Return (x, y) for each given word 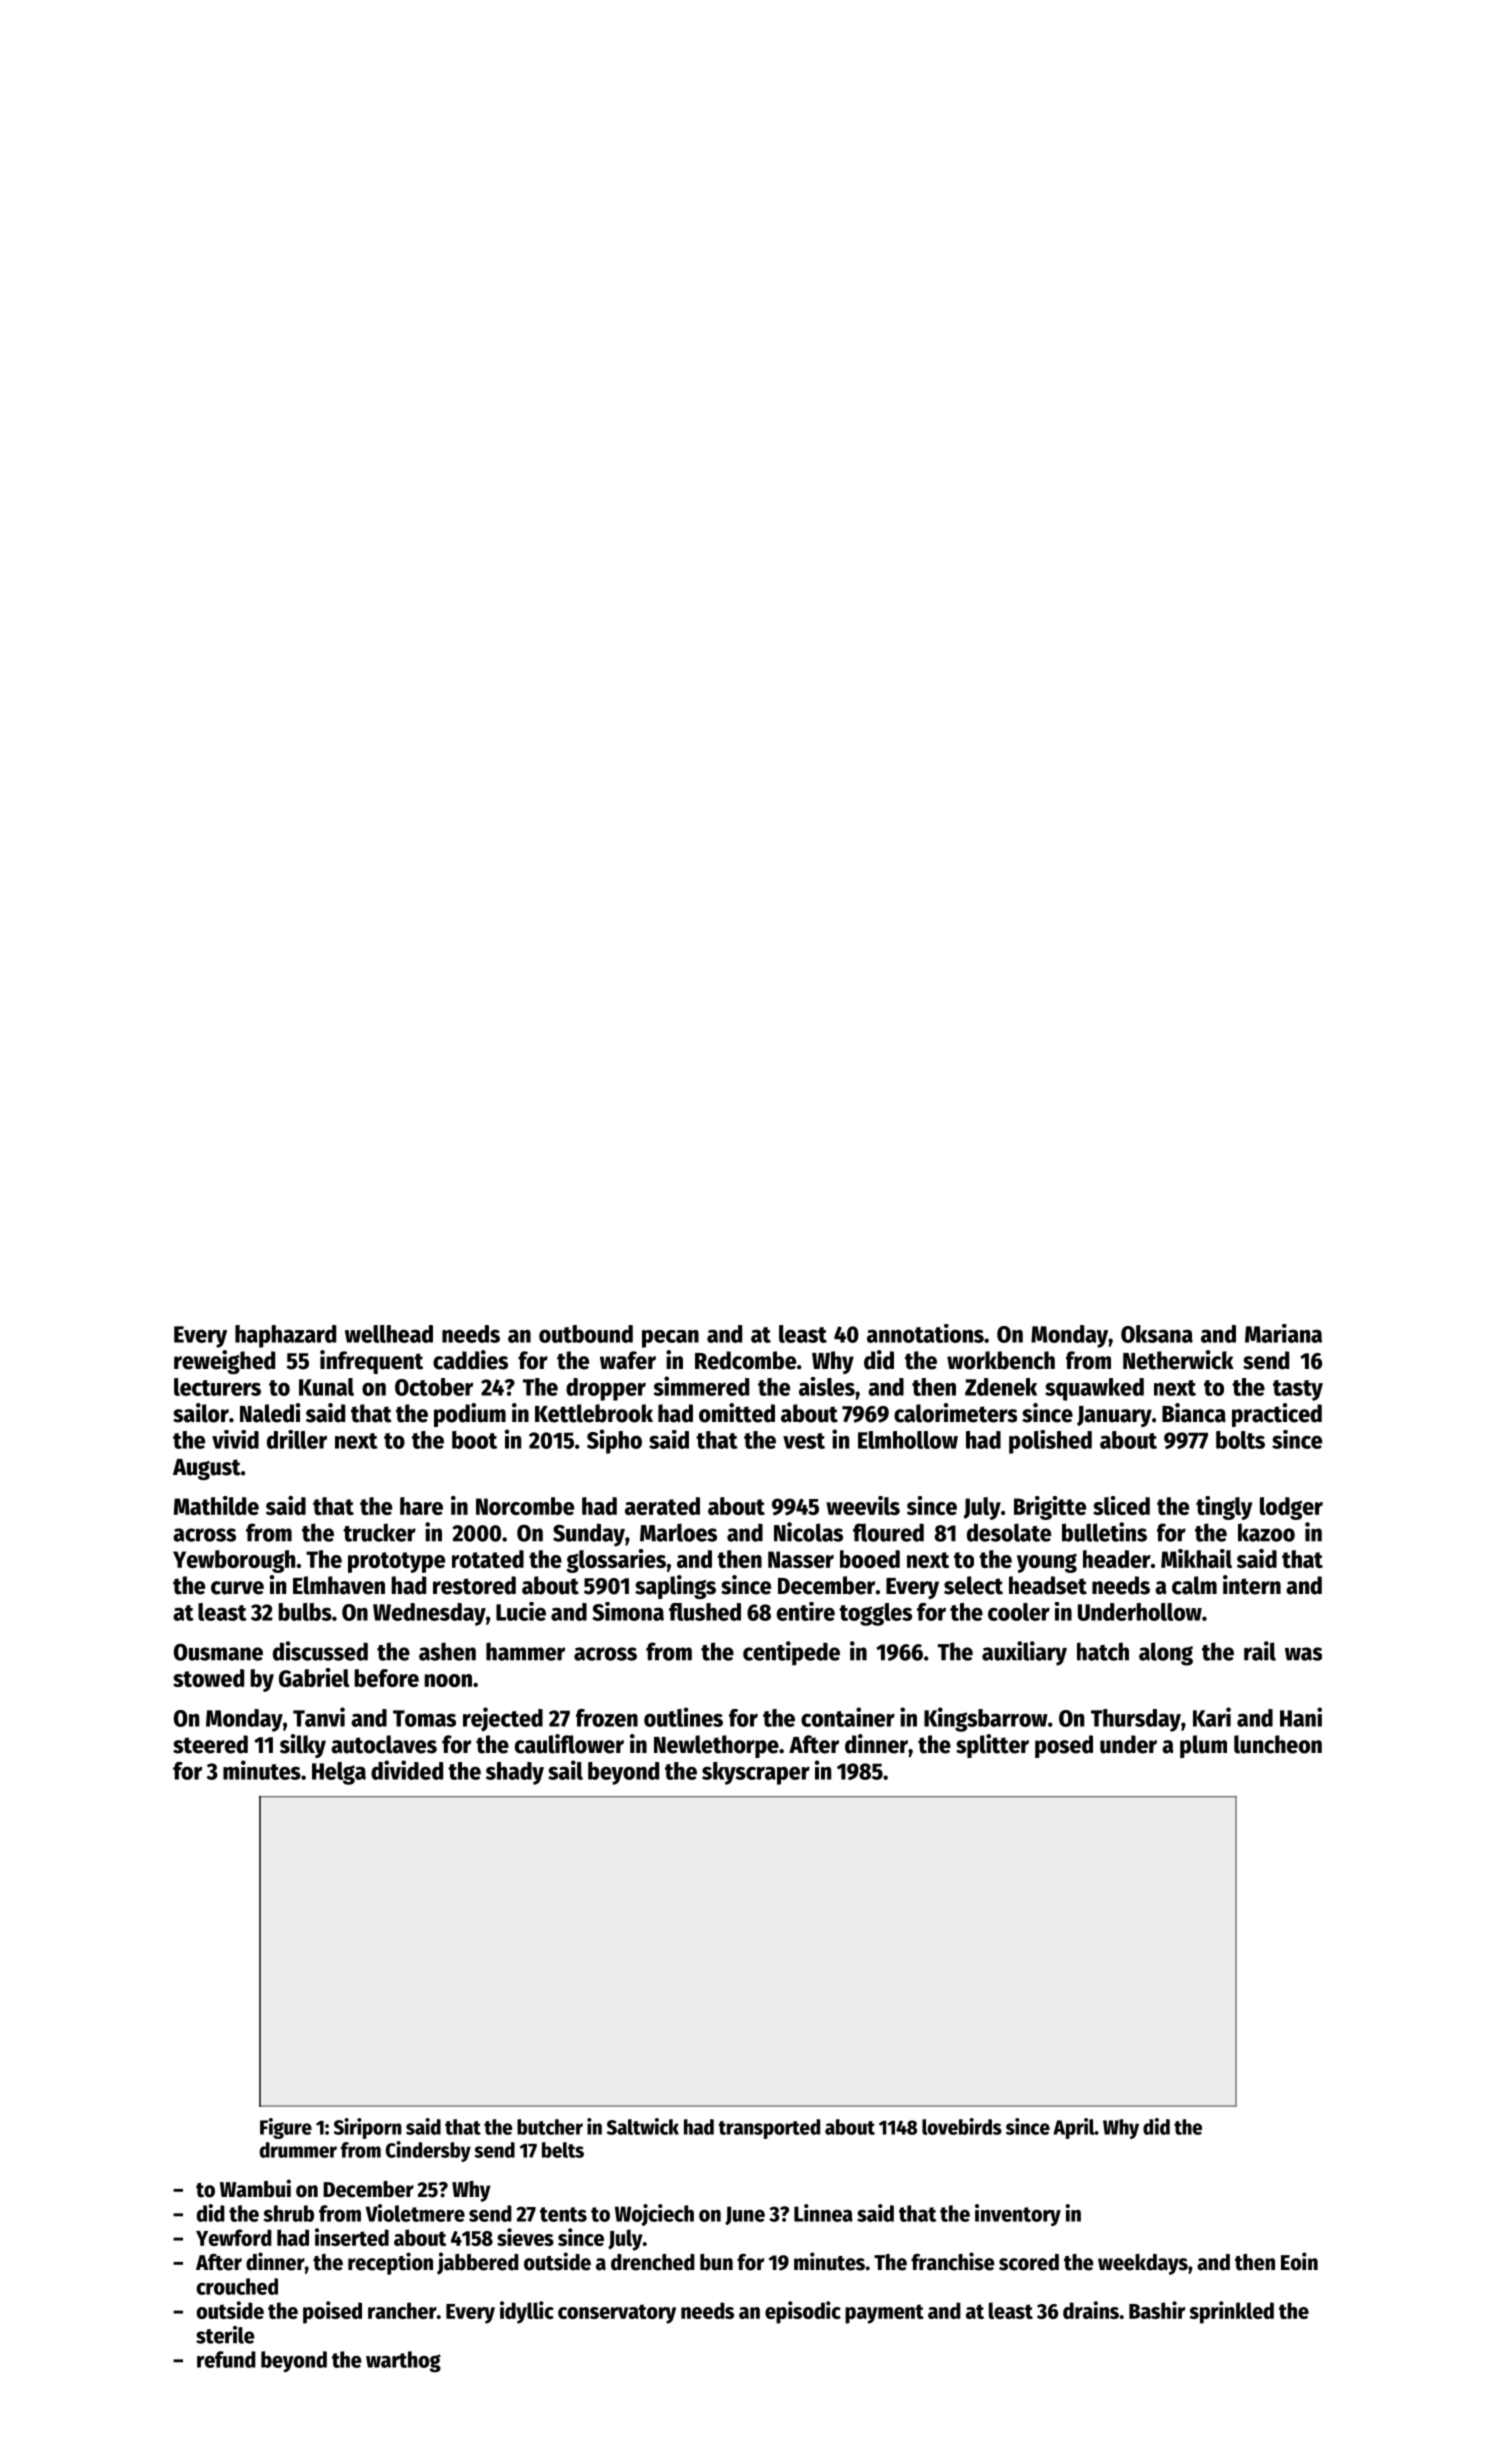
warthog (403, 2362)
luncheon (1278, 1744)
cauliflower (569, 1744)
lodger (1291, 1508)
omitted (737, 1413)
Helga (339, 1773)
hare (421, 1506)
